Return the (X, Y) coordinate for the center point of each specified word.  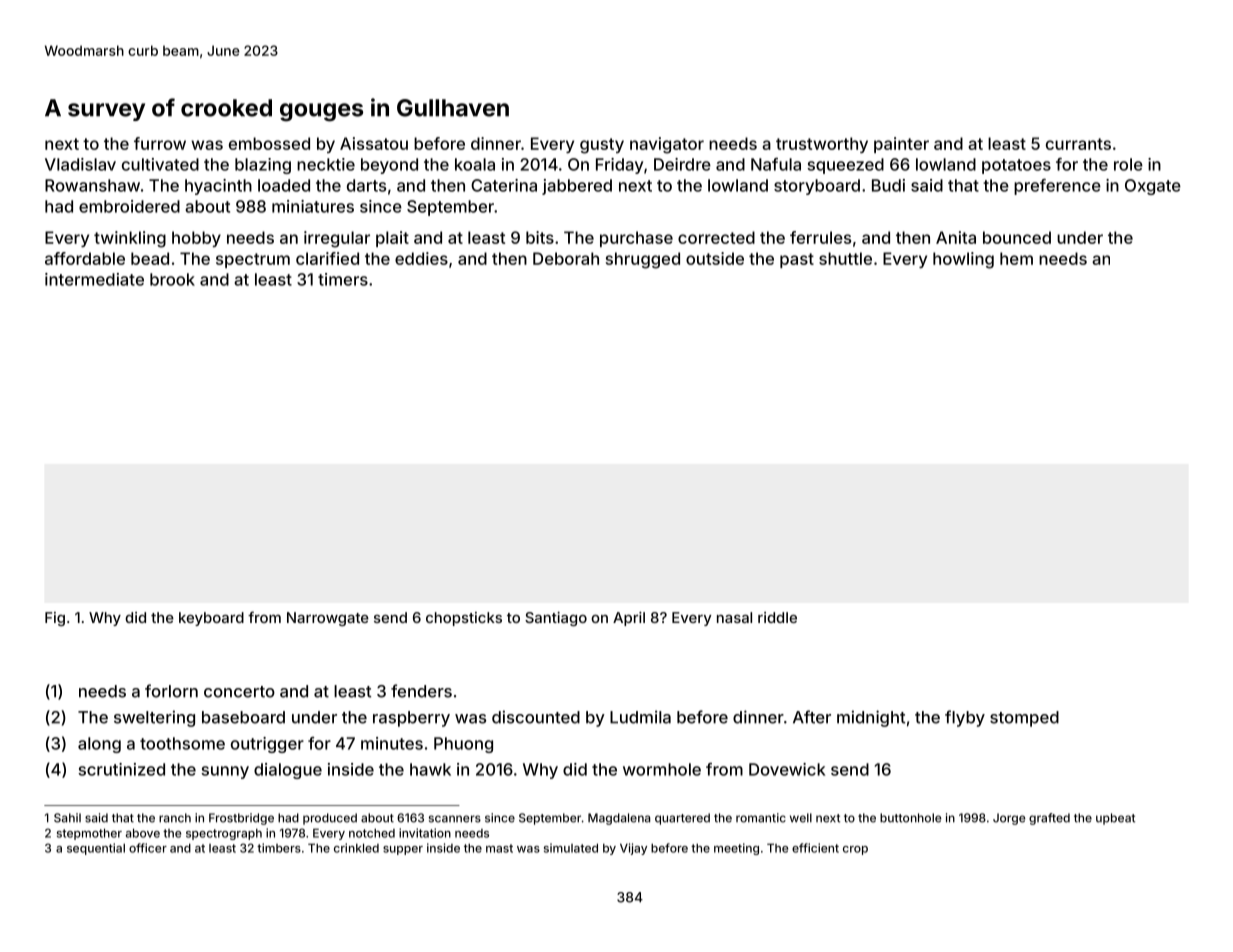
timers (343, 279)
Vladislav (80, 164)
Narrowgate (328, 619)
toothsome (182, 743)
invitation (425, 833)
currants (1078, 144)
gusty (602, 146)
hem (1016, 258)
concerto (239, 692)
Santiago (556, 619)
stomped (1024, 719)
